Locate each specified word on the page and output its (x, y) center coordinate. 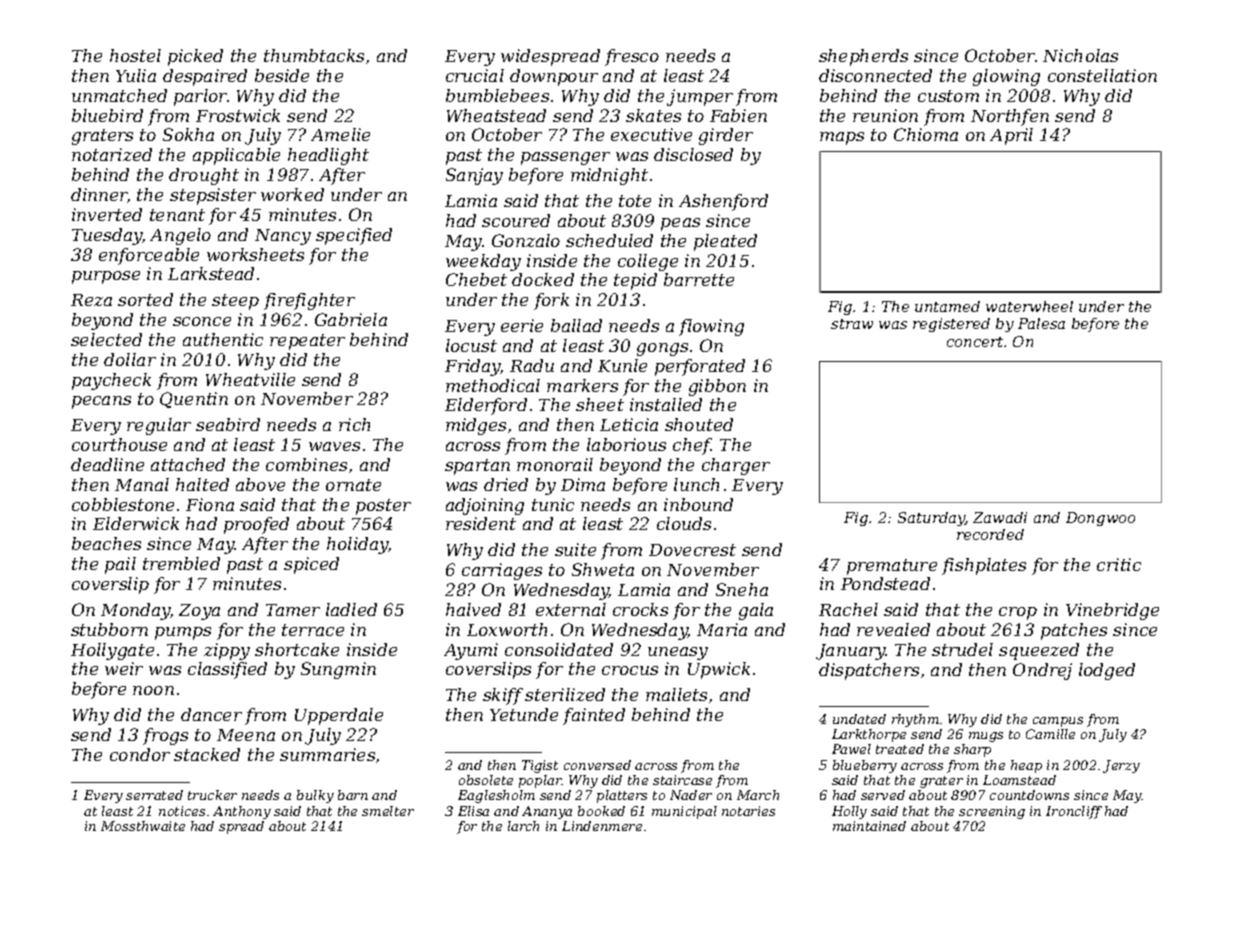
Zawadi (1000, 517)
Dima (583, 484)
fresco (632, 57)
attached (188, 464)
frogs (165, 736)
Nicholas (1080, 55)
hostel (135, 55)
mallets (676, 694)
